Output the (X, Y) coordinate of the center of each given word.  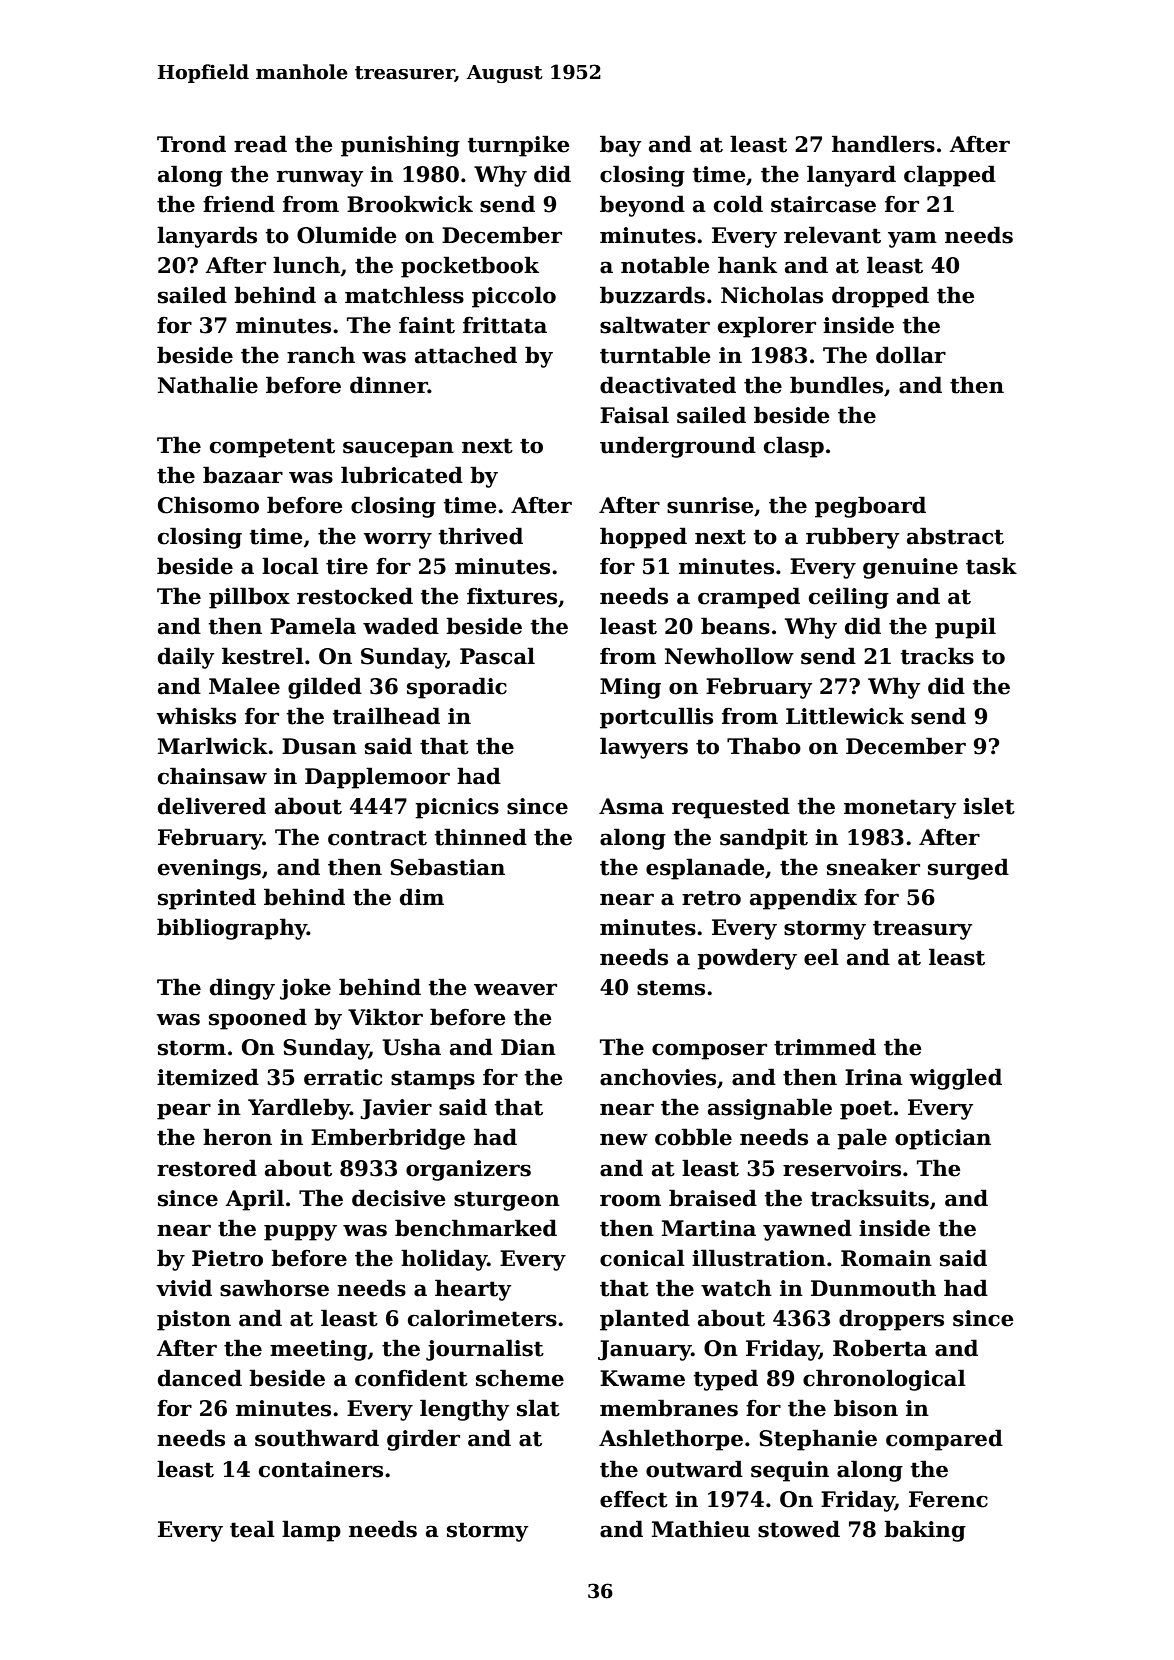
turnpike (519, 146)
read (260, 144)
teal (252, 1529)
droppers (891, 1320)
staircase (823, 204)
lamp (311, 1531)
